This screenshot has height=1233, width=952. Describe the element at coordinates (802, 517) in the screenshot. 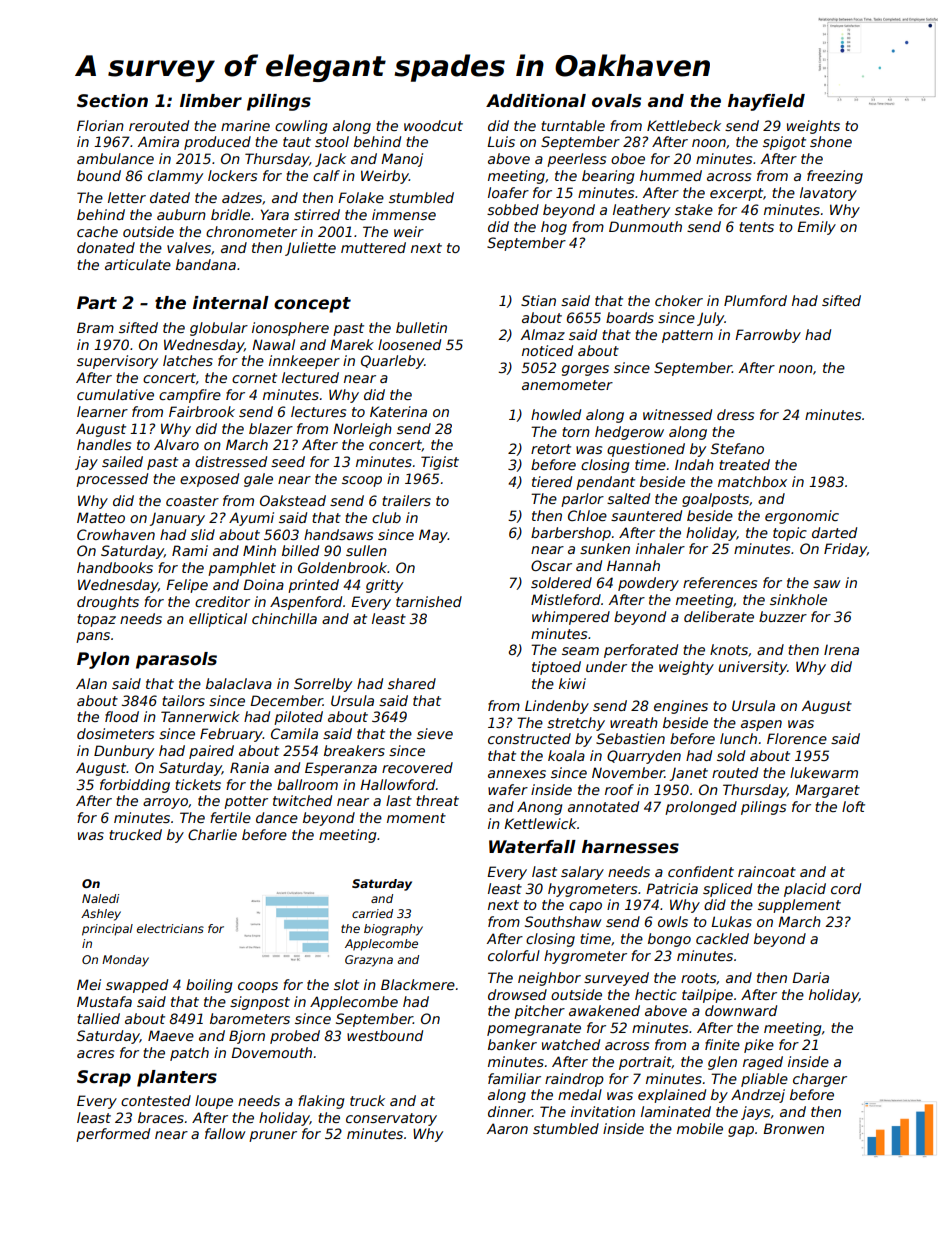

I see `ergonomic` at that location.
